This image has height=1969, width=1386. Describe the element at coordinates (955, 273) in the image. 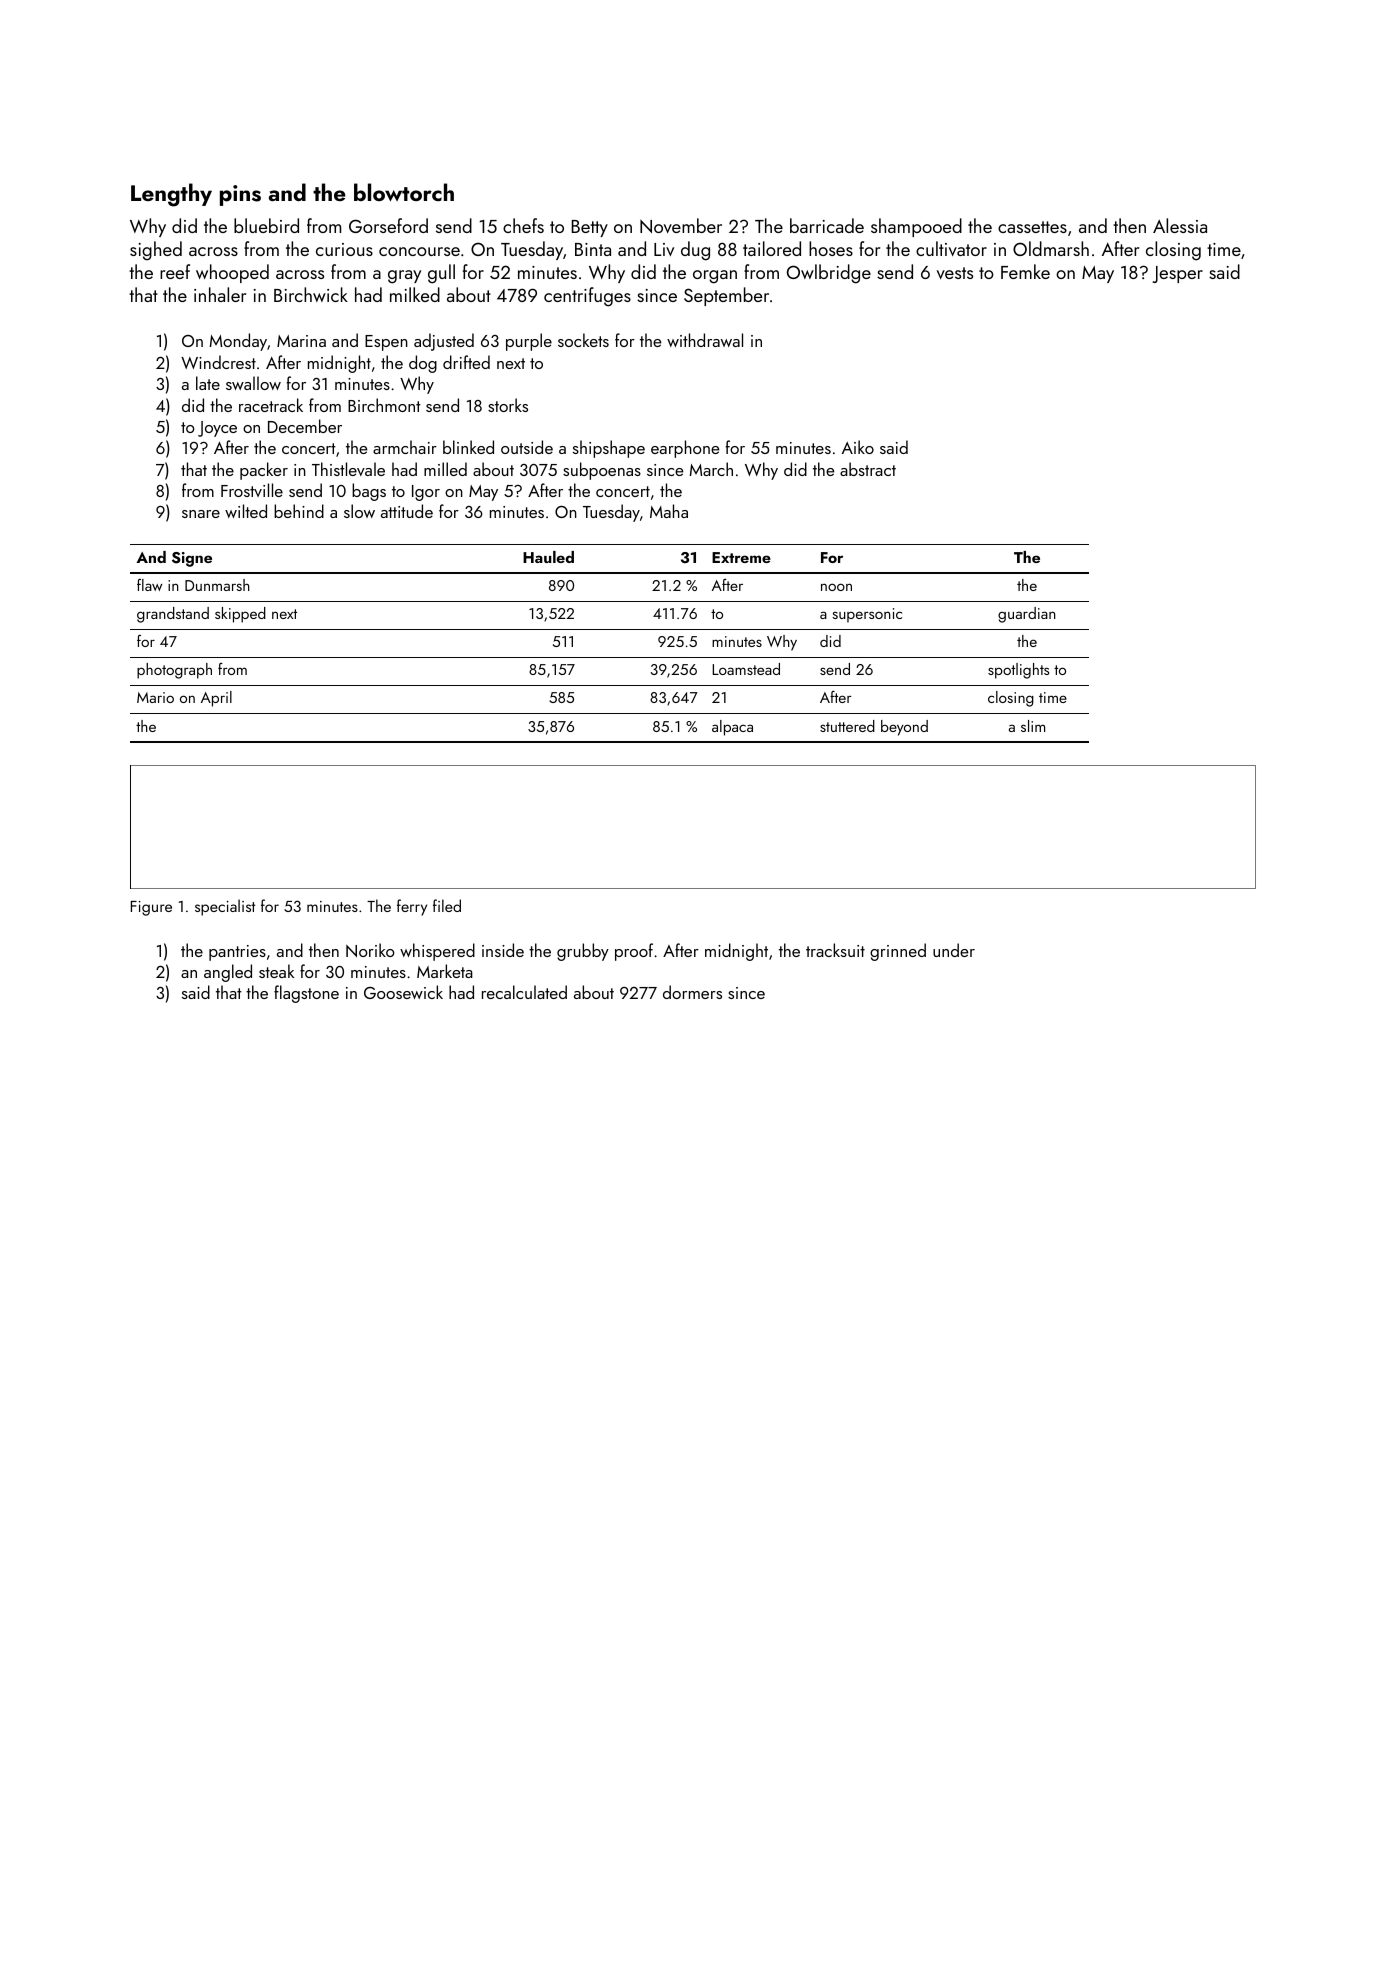

I see `vests` at that location.
